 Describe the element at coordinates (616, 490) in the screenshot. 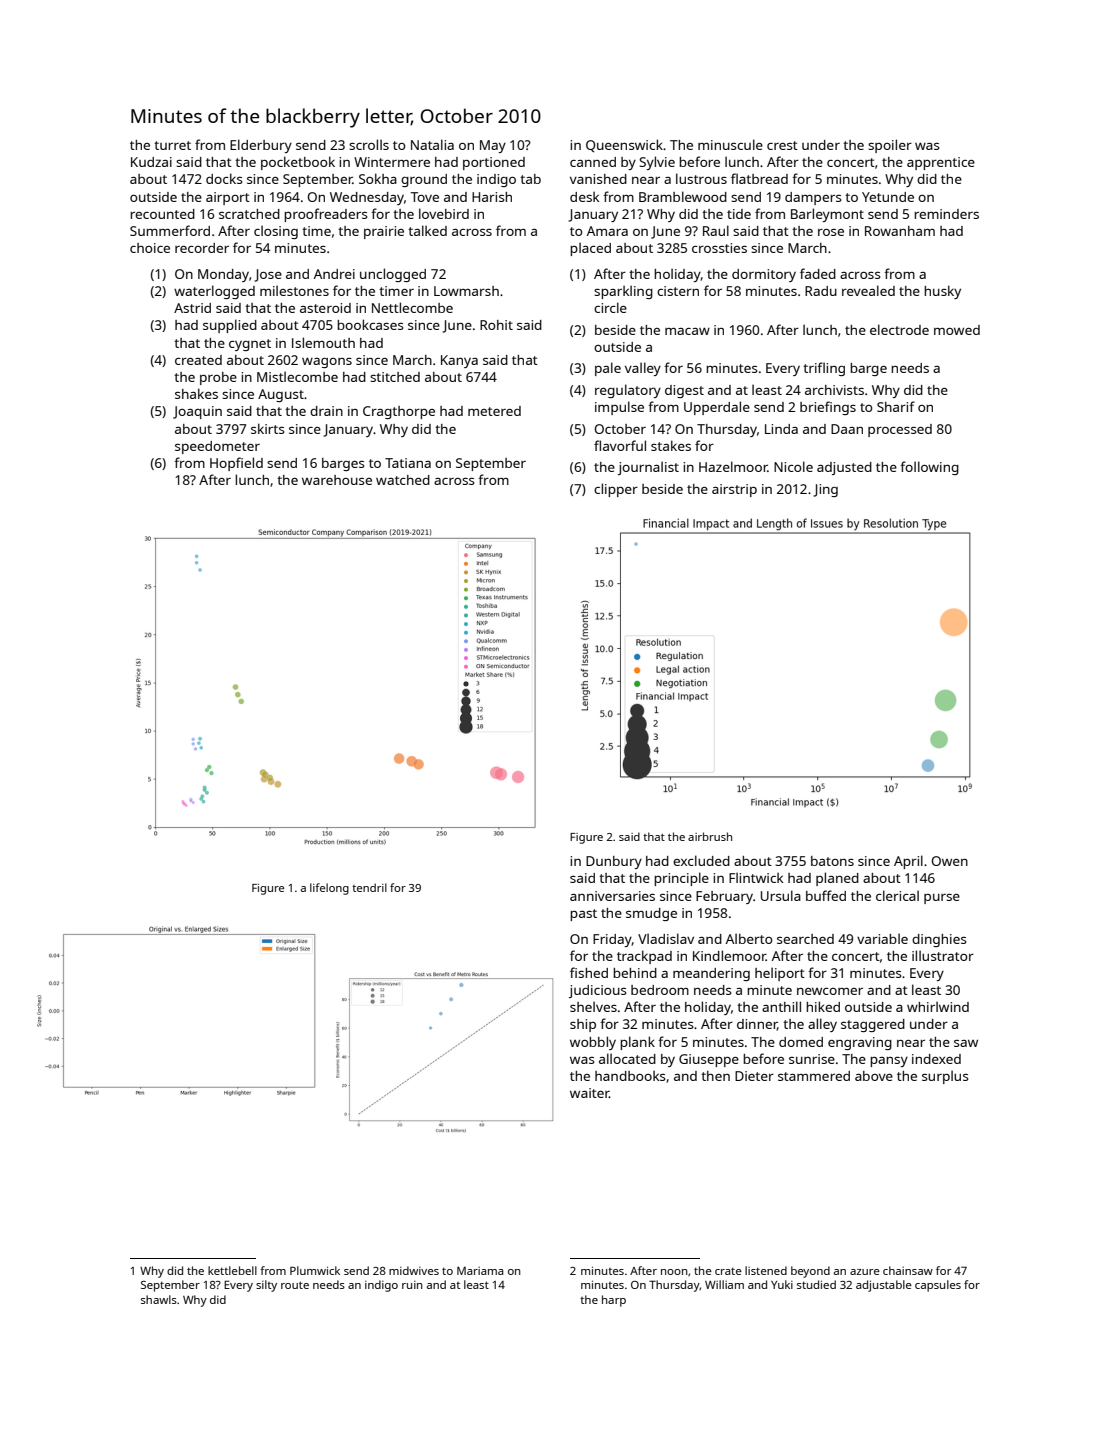

I see `clipper` at that location.
